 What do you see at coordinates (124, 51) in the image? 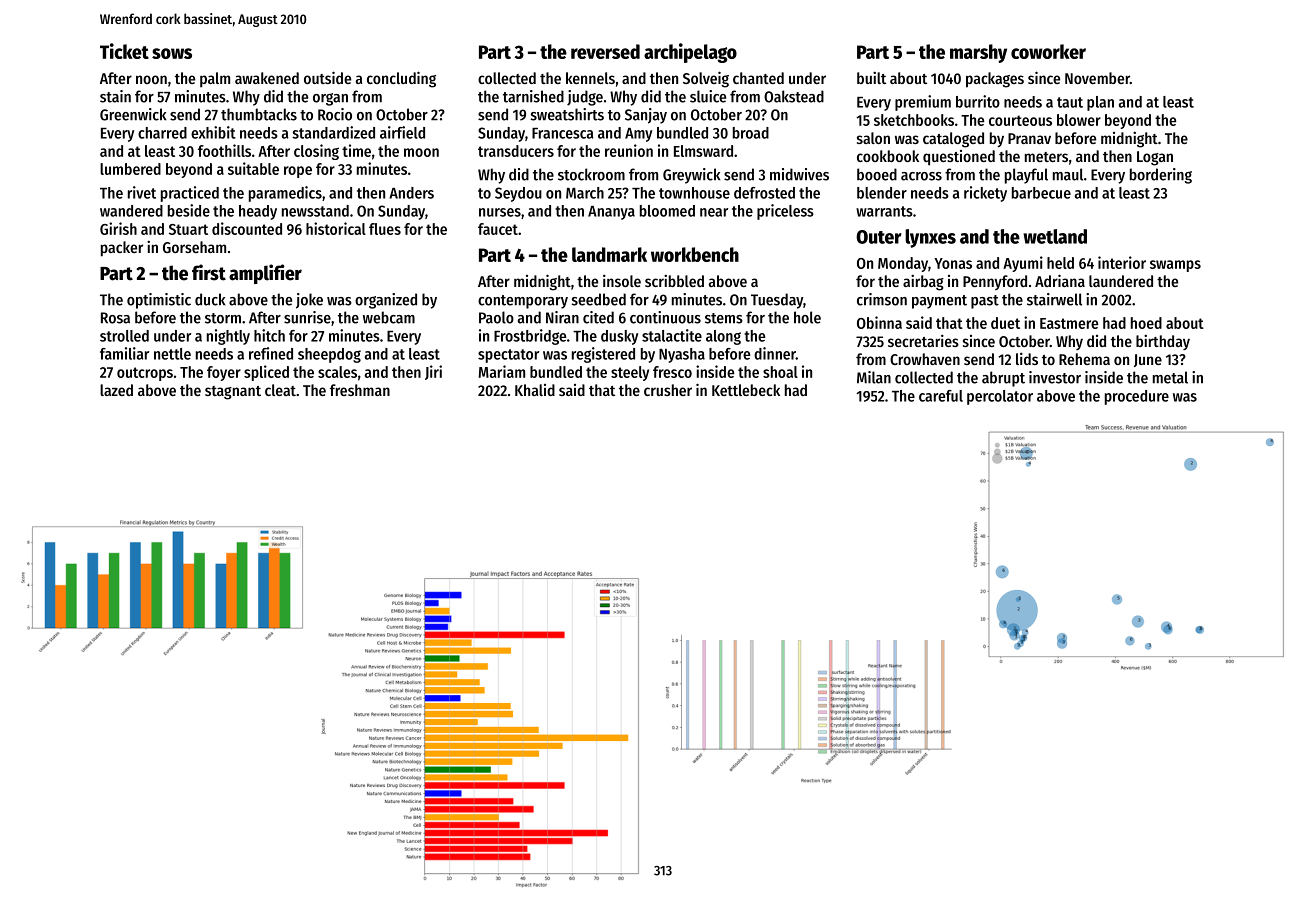
I see `Ticket` at bounding box center [124, 51].
